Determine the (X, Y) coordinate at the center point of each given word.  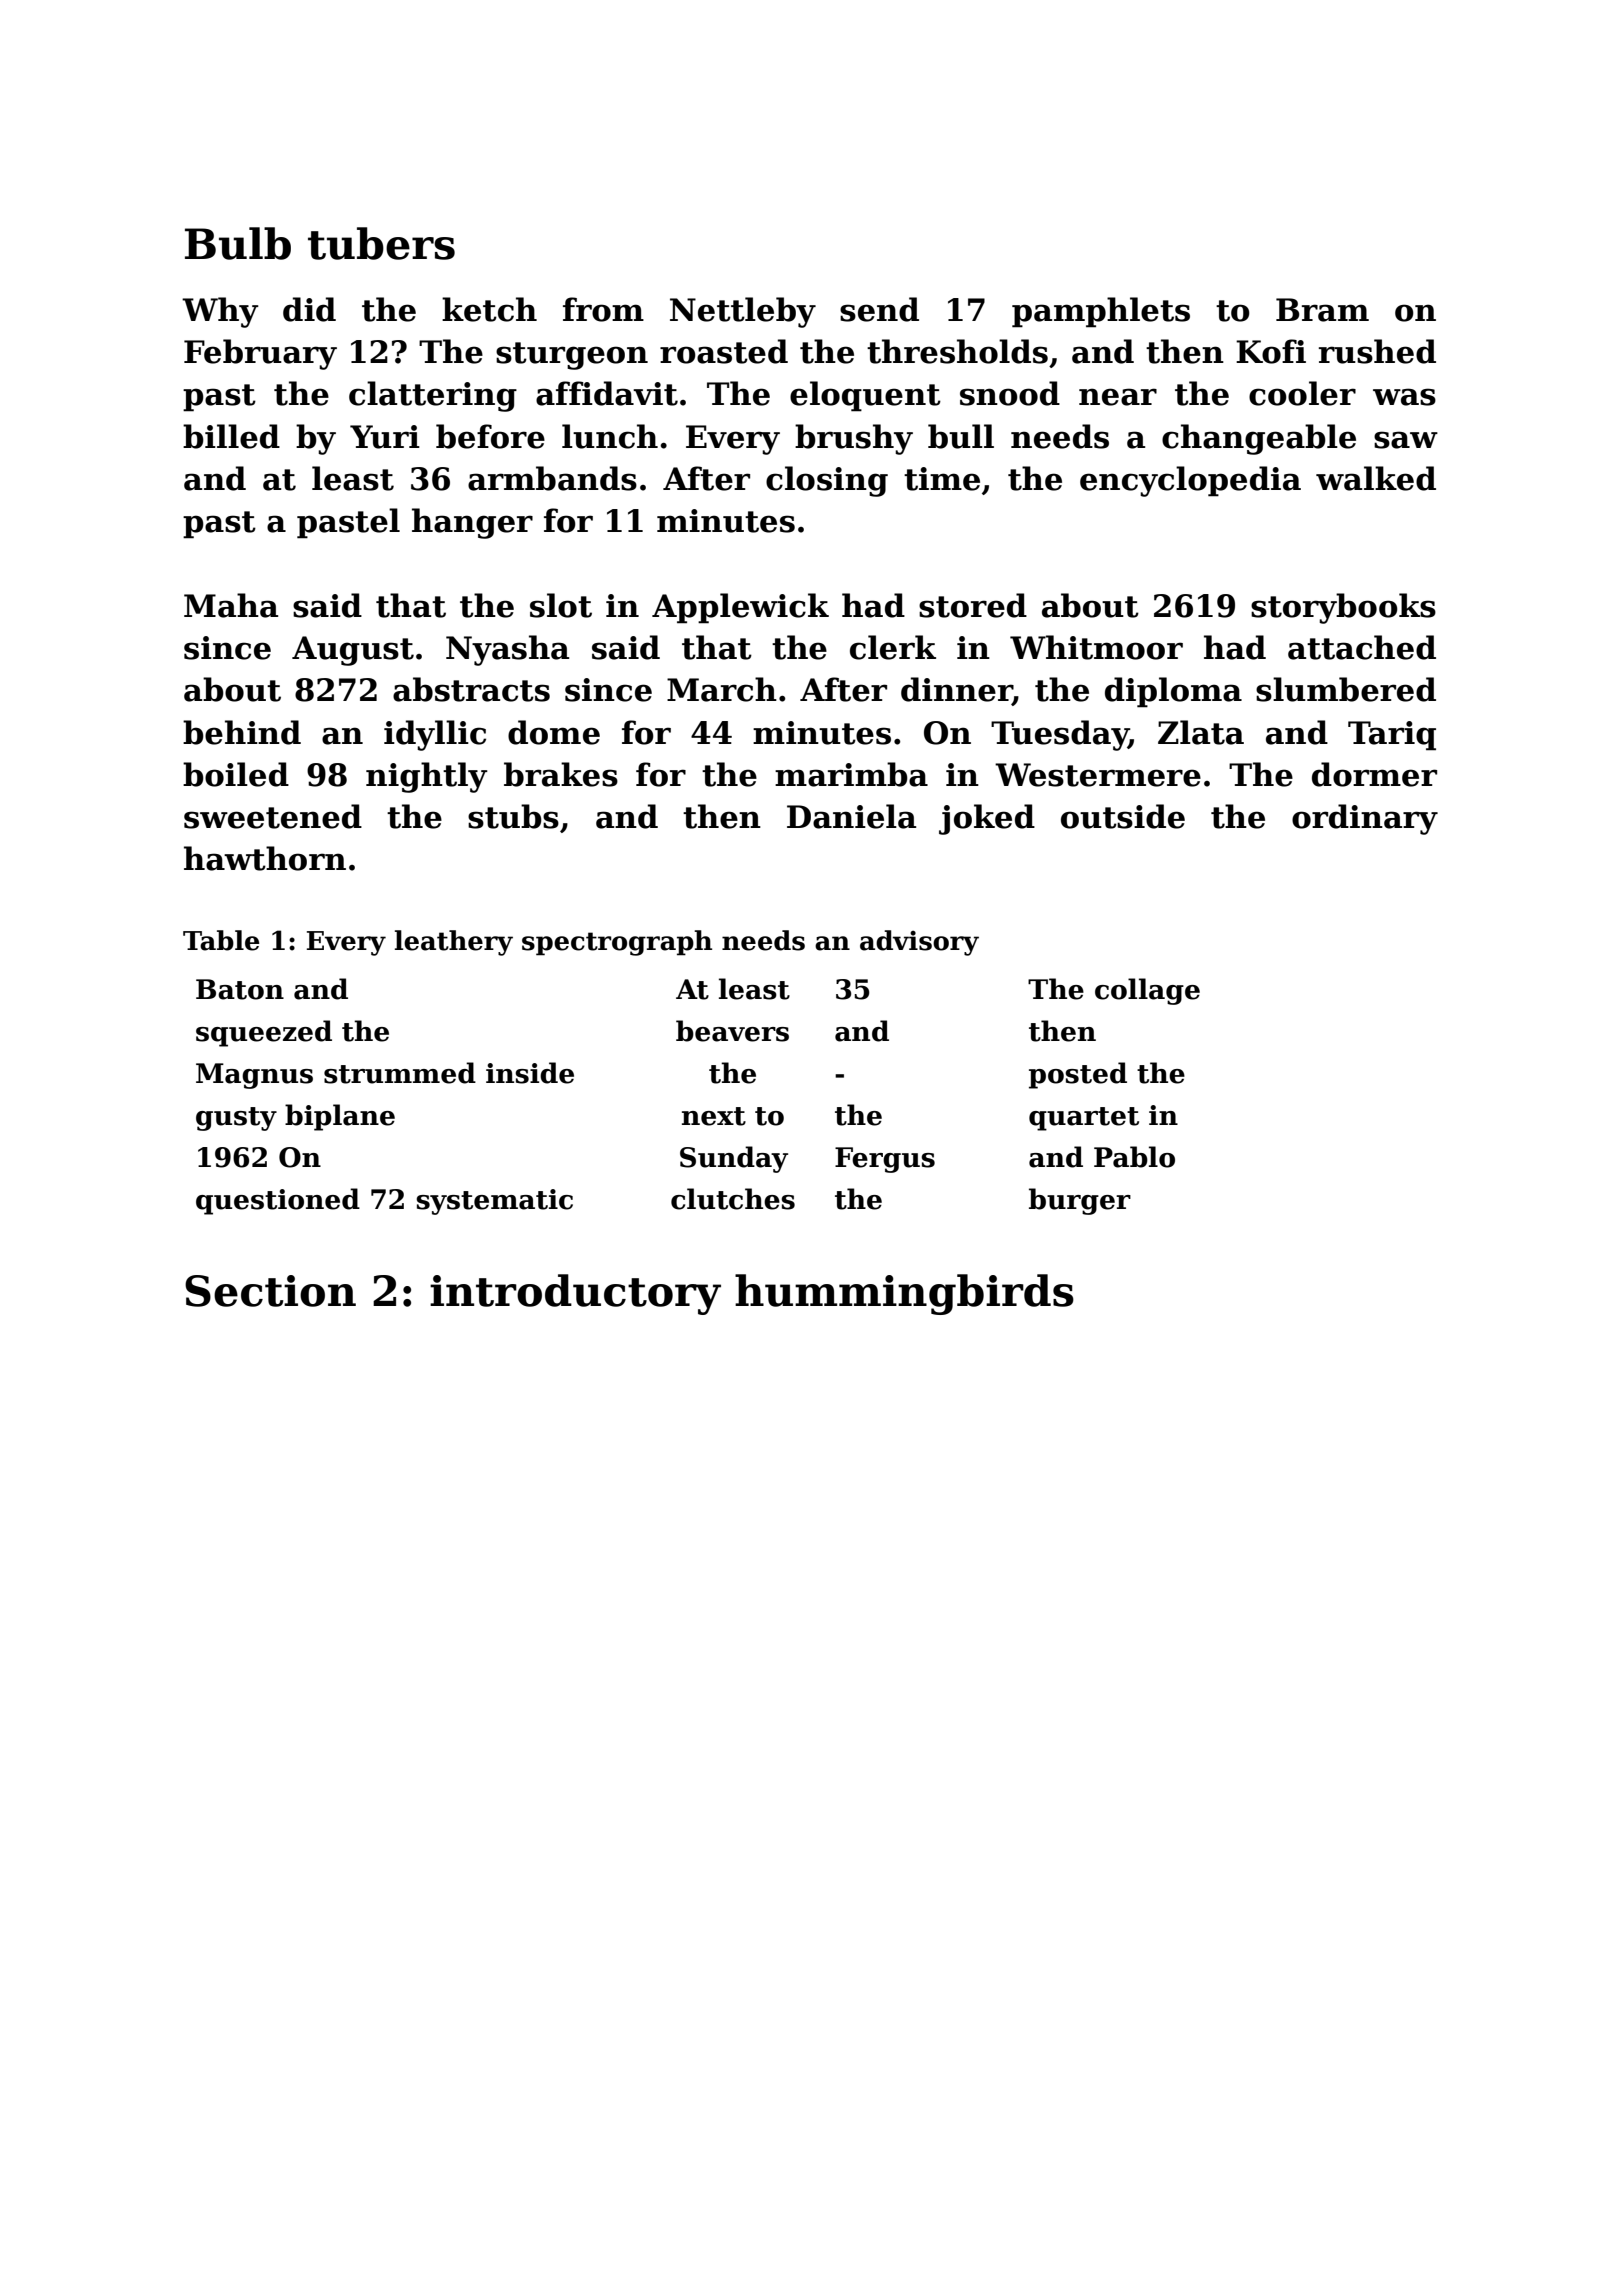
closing (827, 481)
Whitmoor (1096, 647)
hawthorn (265, 858)
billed (231, 436)
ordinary (1365, 819)
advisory (919, 943)
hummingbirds (904, 1294)
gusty (236, 1119)
